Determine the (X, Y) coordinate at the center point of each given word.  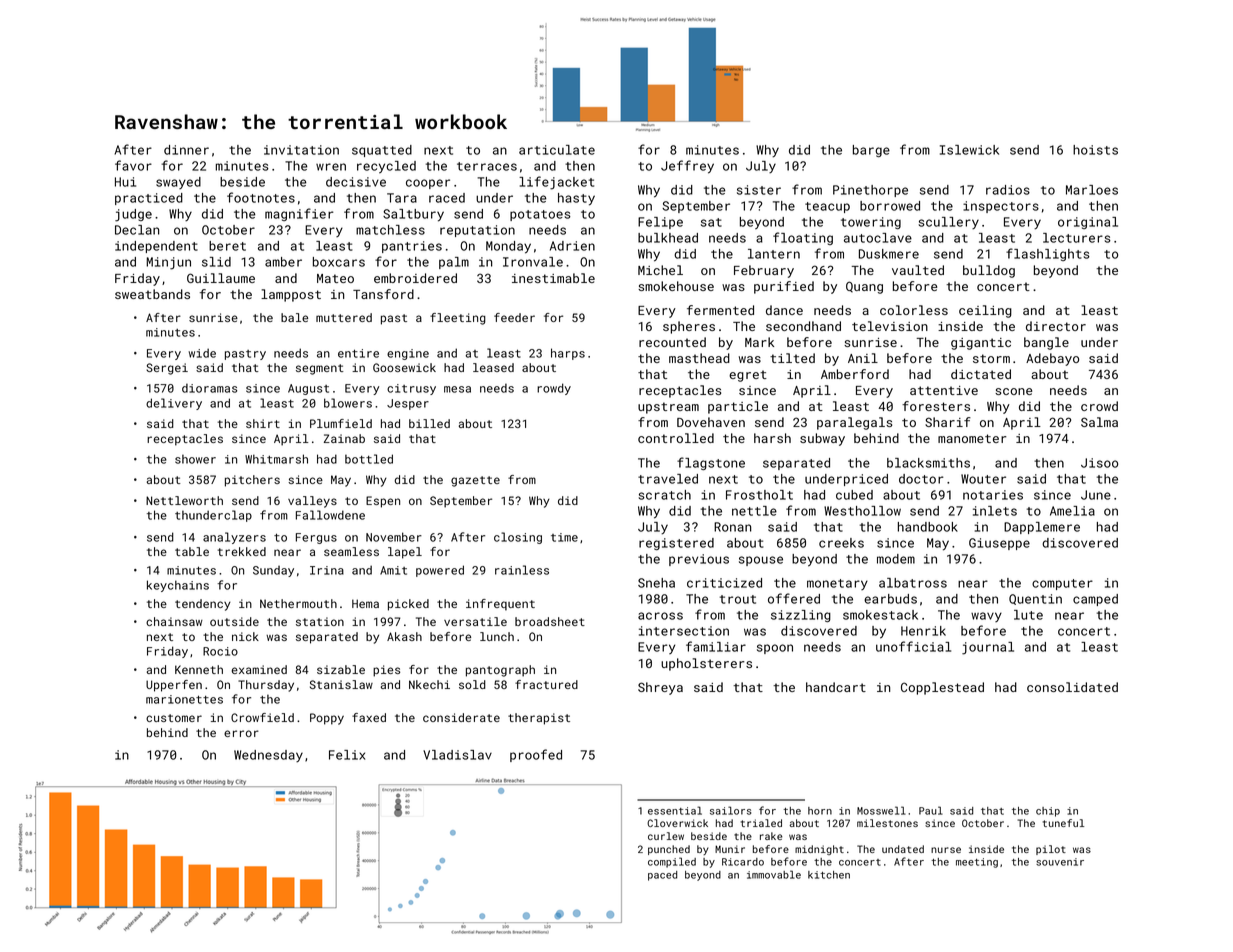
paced (662, 876)
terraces (487, 166)
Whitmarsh (276, 459)
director (1056, 326)
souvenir (1060, 862)
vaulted (918, 270)
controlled (676, 438)
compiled (672, 862)
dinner (186, 150)
